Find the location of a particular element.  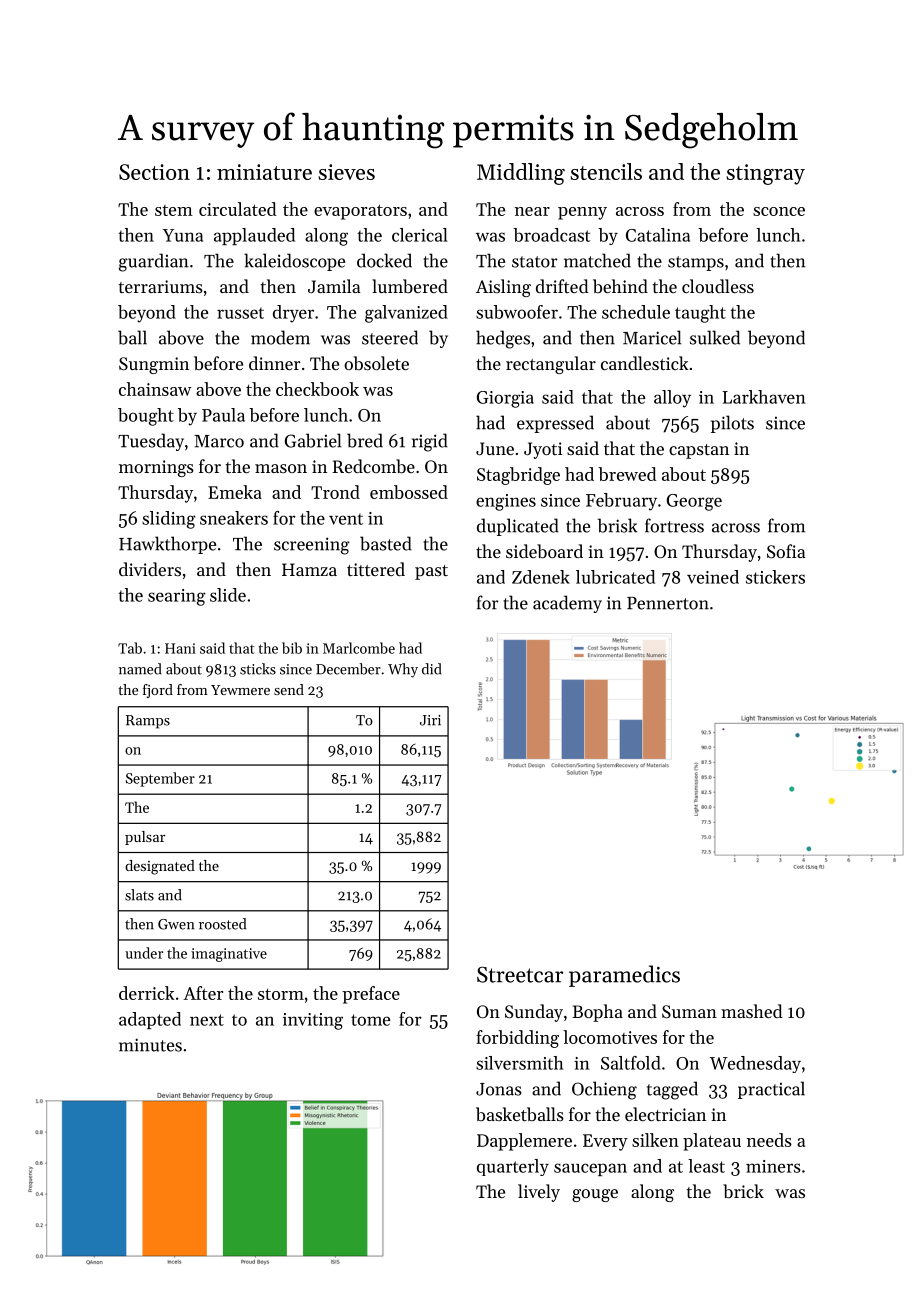

inviting is located at coordinates (313, 1021).
